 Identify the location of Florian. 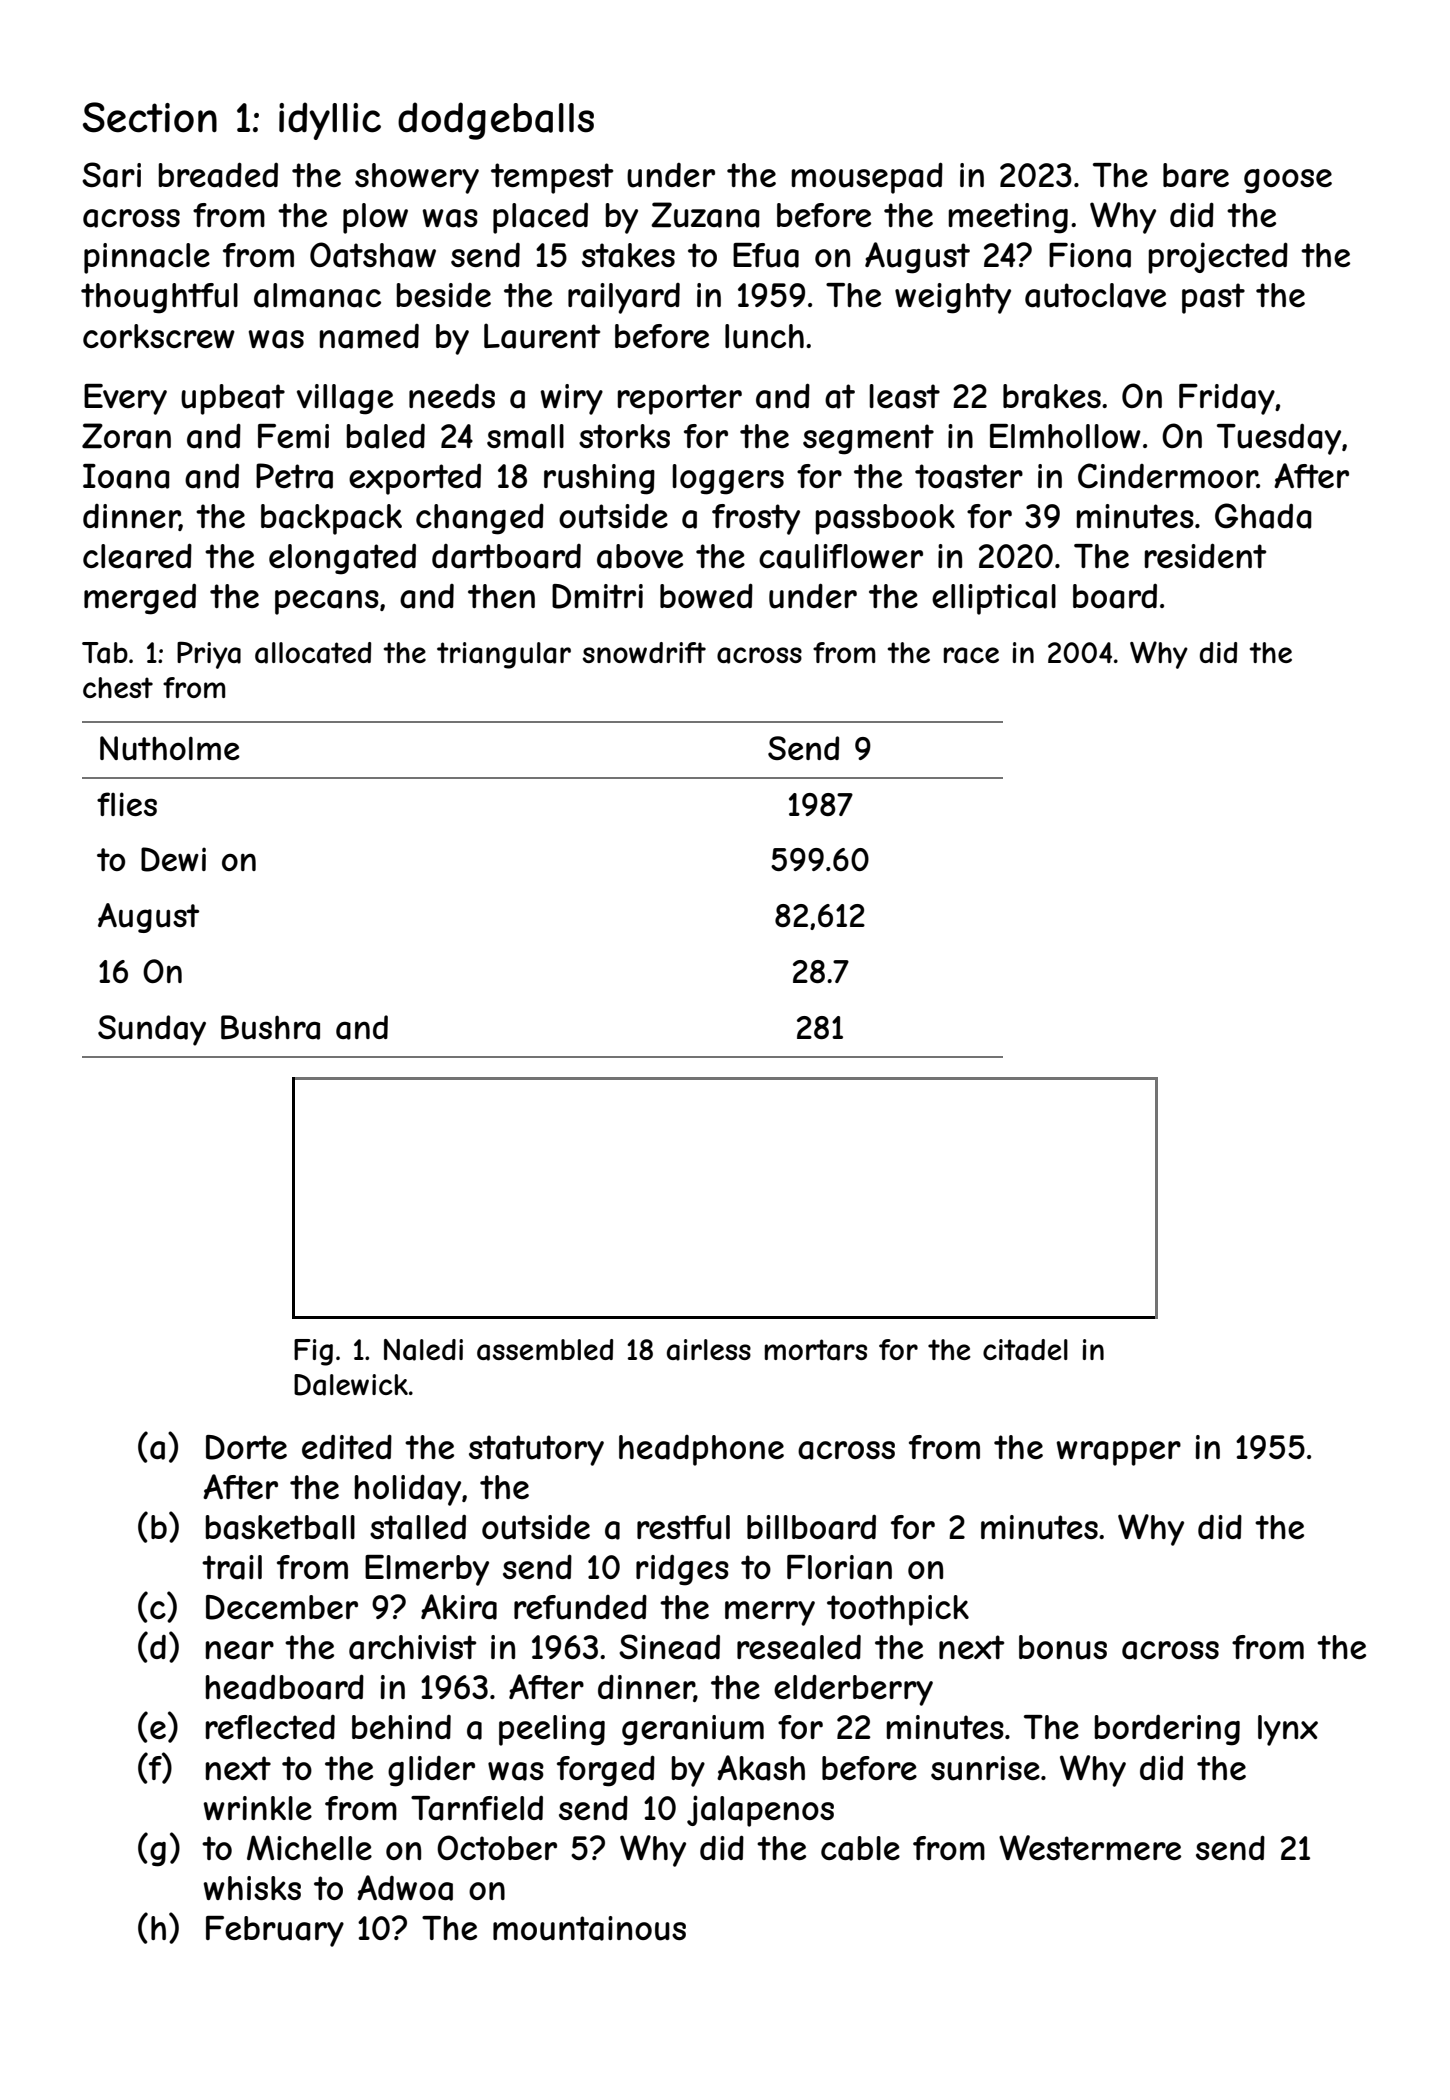
(839, 1567).
